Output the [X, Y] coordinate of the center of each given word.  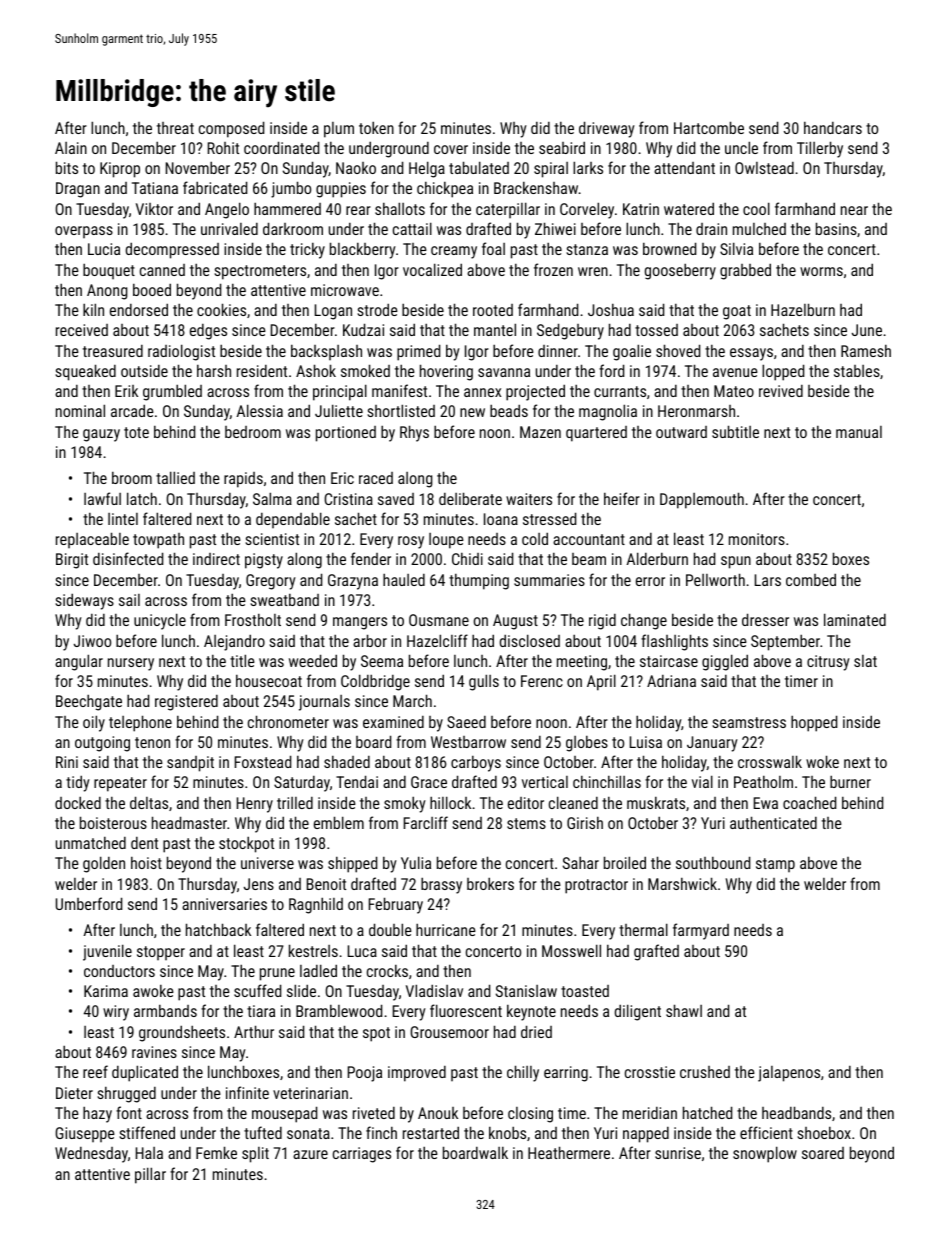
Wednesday [91, 1155]
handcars [833, 127]
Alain [71, 148]
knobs [507, 1132]
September [785, 642]
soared [823, 1153]
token [376, 127]
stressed [549, 518]
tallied [175, 477]
